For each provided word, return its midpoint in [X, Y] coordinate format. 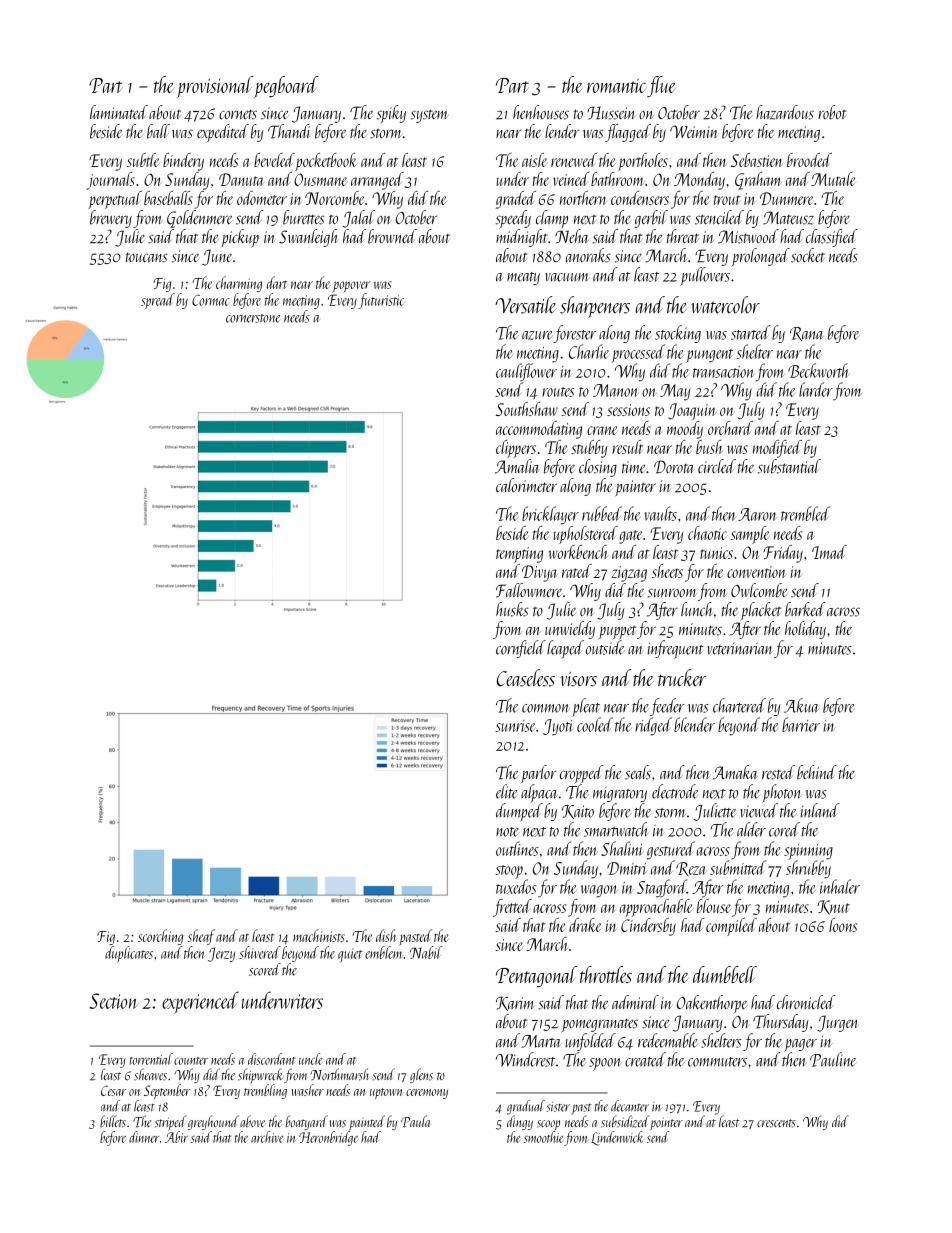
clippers [516, 449]
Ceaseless [525, 678]
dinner [144, 1137]
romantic [617, 85]
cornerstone [253, 318]
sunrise [515, 726]
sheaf [201, 937]
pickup [240, 238]
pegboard [286, 87]
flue [661, 87]
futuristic [381, 301]
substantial [789, 466]
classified [832, 238]
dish [386, 935]
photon [781, 793]
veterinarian [740, 648]
